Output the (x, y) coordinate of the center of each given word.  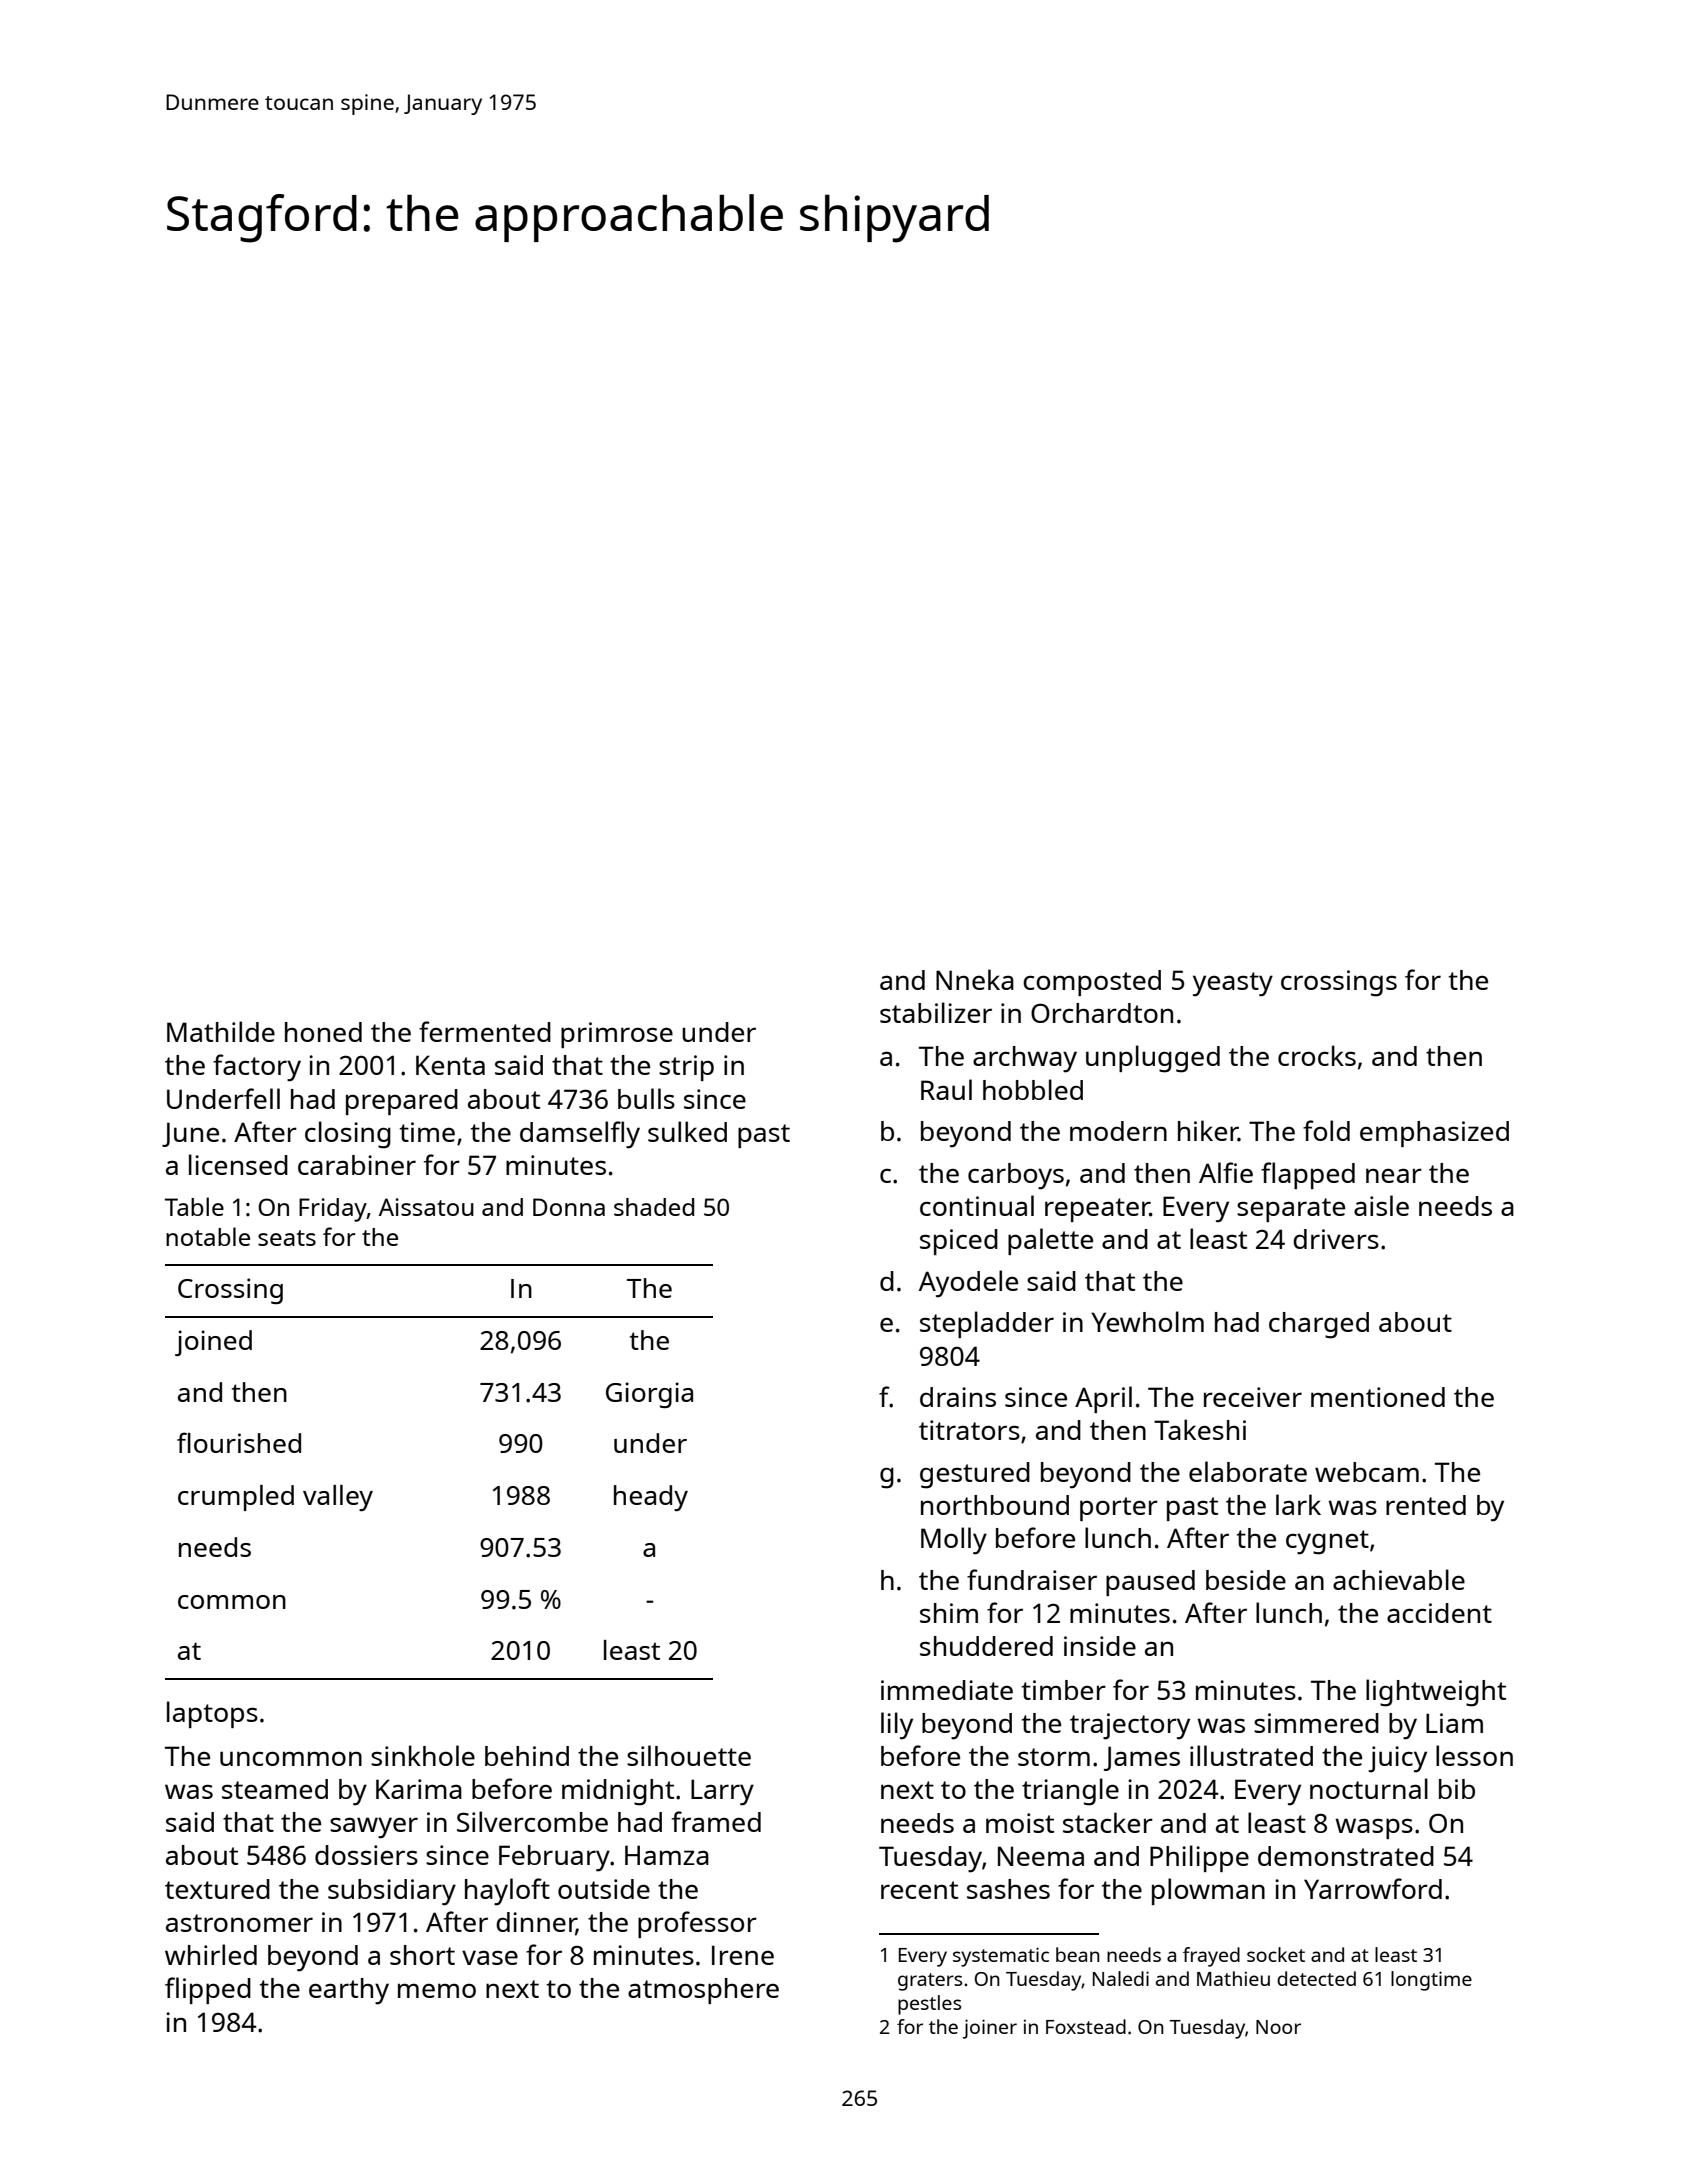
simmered (1316, 1723)
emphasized (1434, 1134)
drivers (1336, 1239)
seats (287, 1238)
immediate (947, 1690)
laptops (212, 1714)
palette (1050, 1241)
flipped (208, 1990)
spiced (959, 1242)
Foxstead (1086, 2026)
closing (348, 1135)
